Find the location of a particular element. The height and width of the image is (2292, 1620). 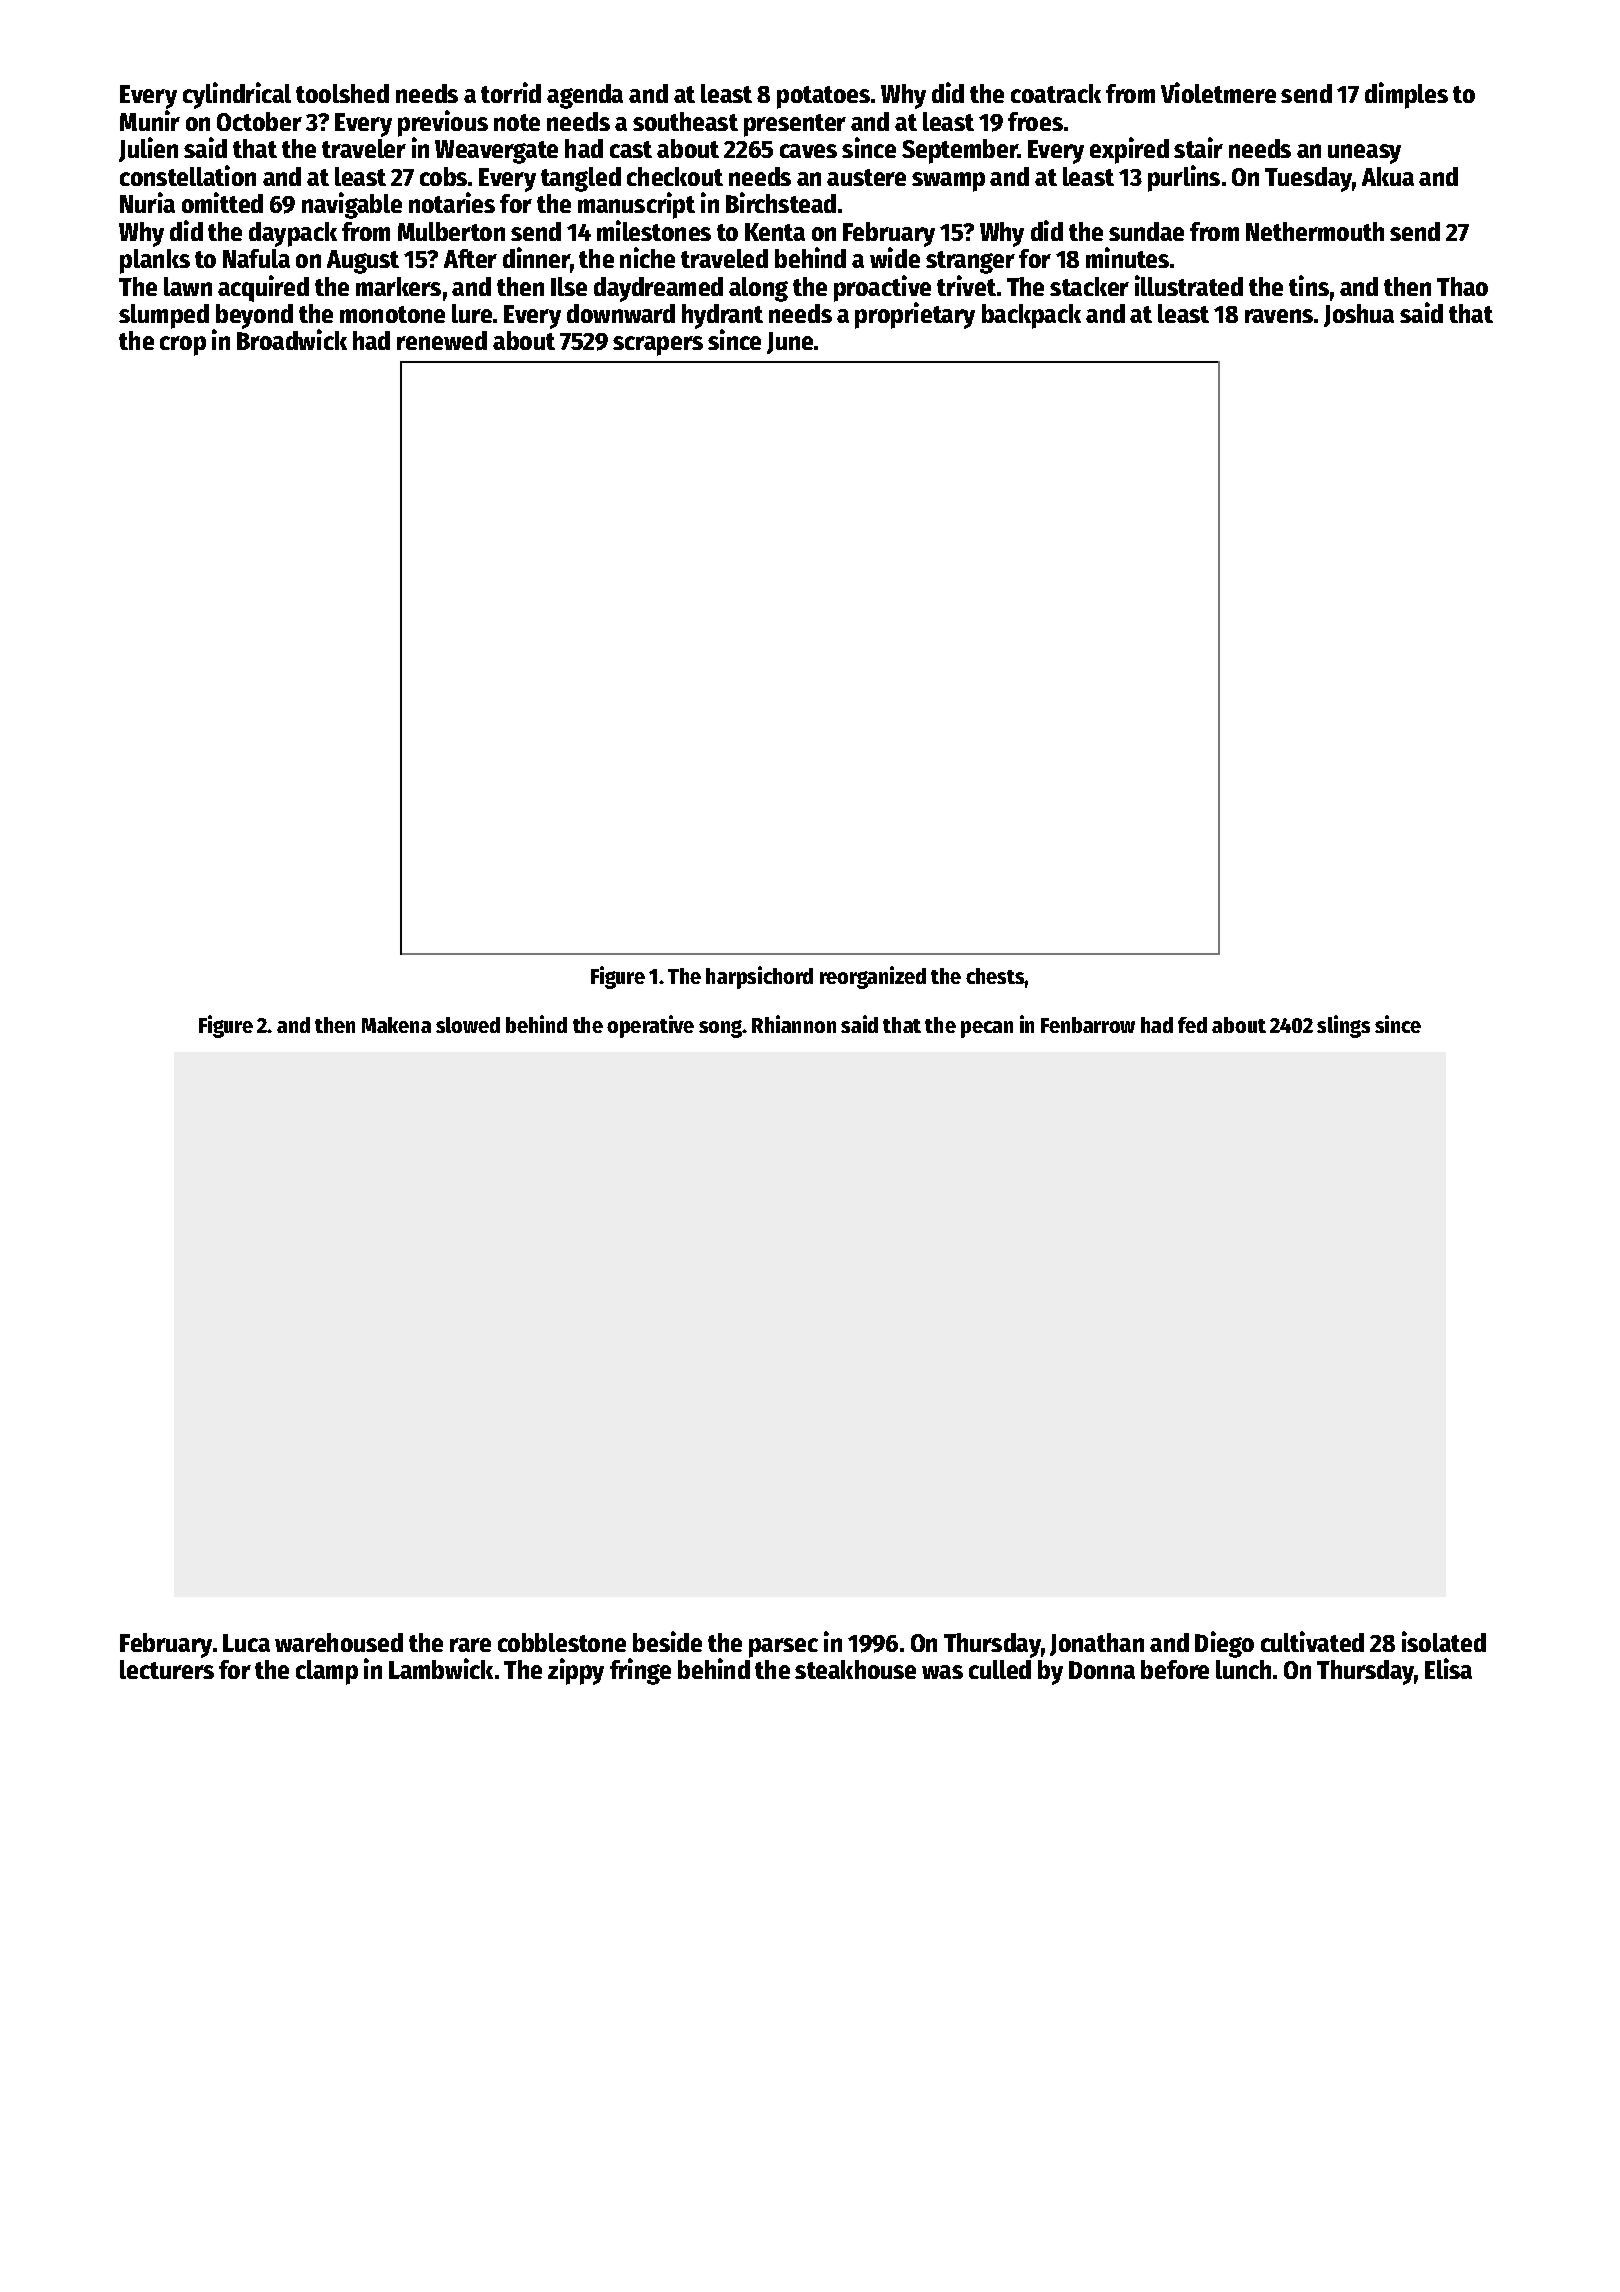

potatoes is located at coordinates (823, 97).
